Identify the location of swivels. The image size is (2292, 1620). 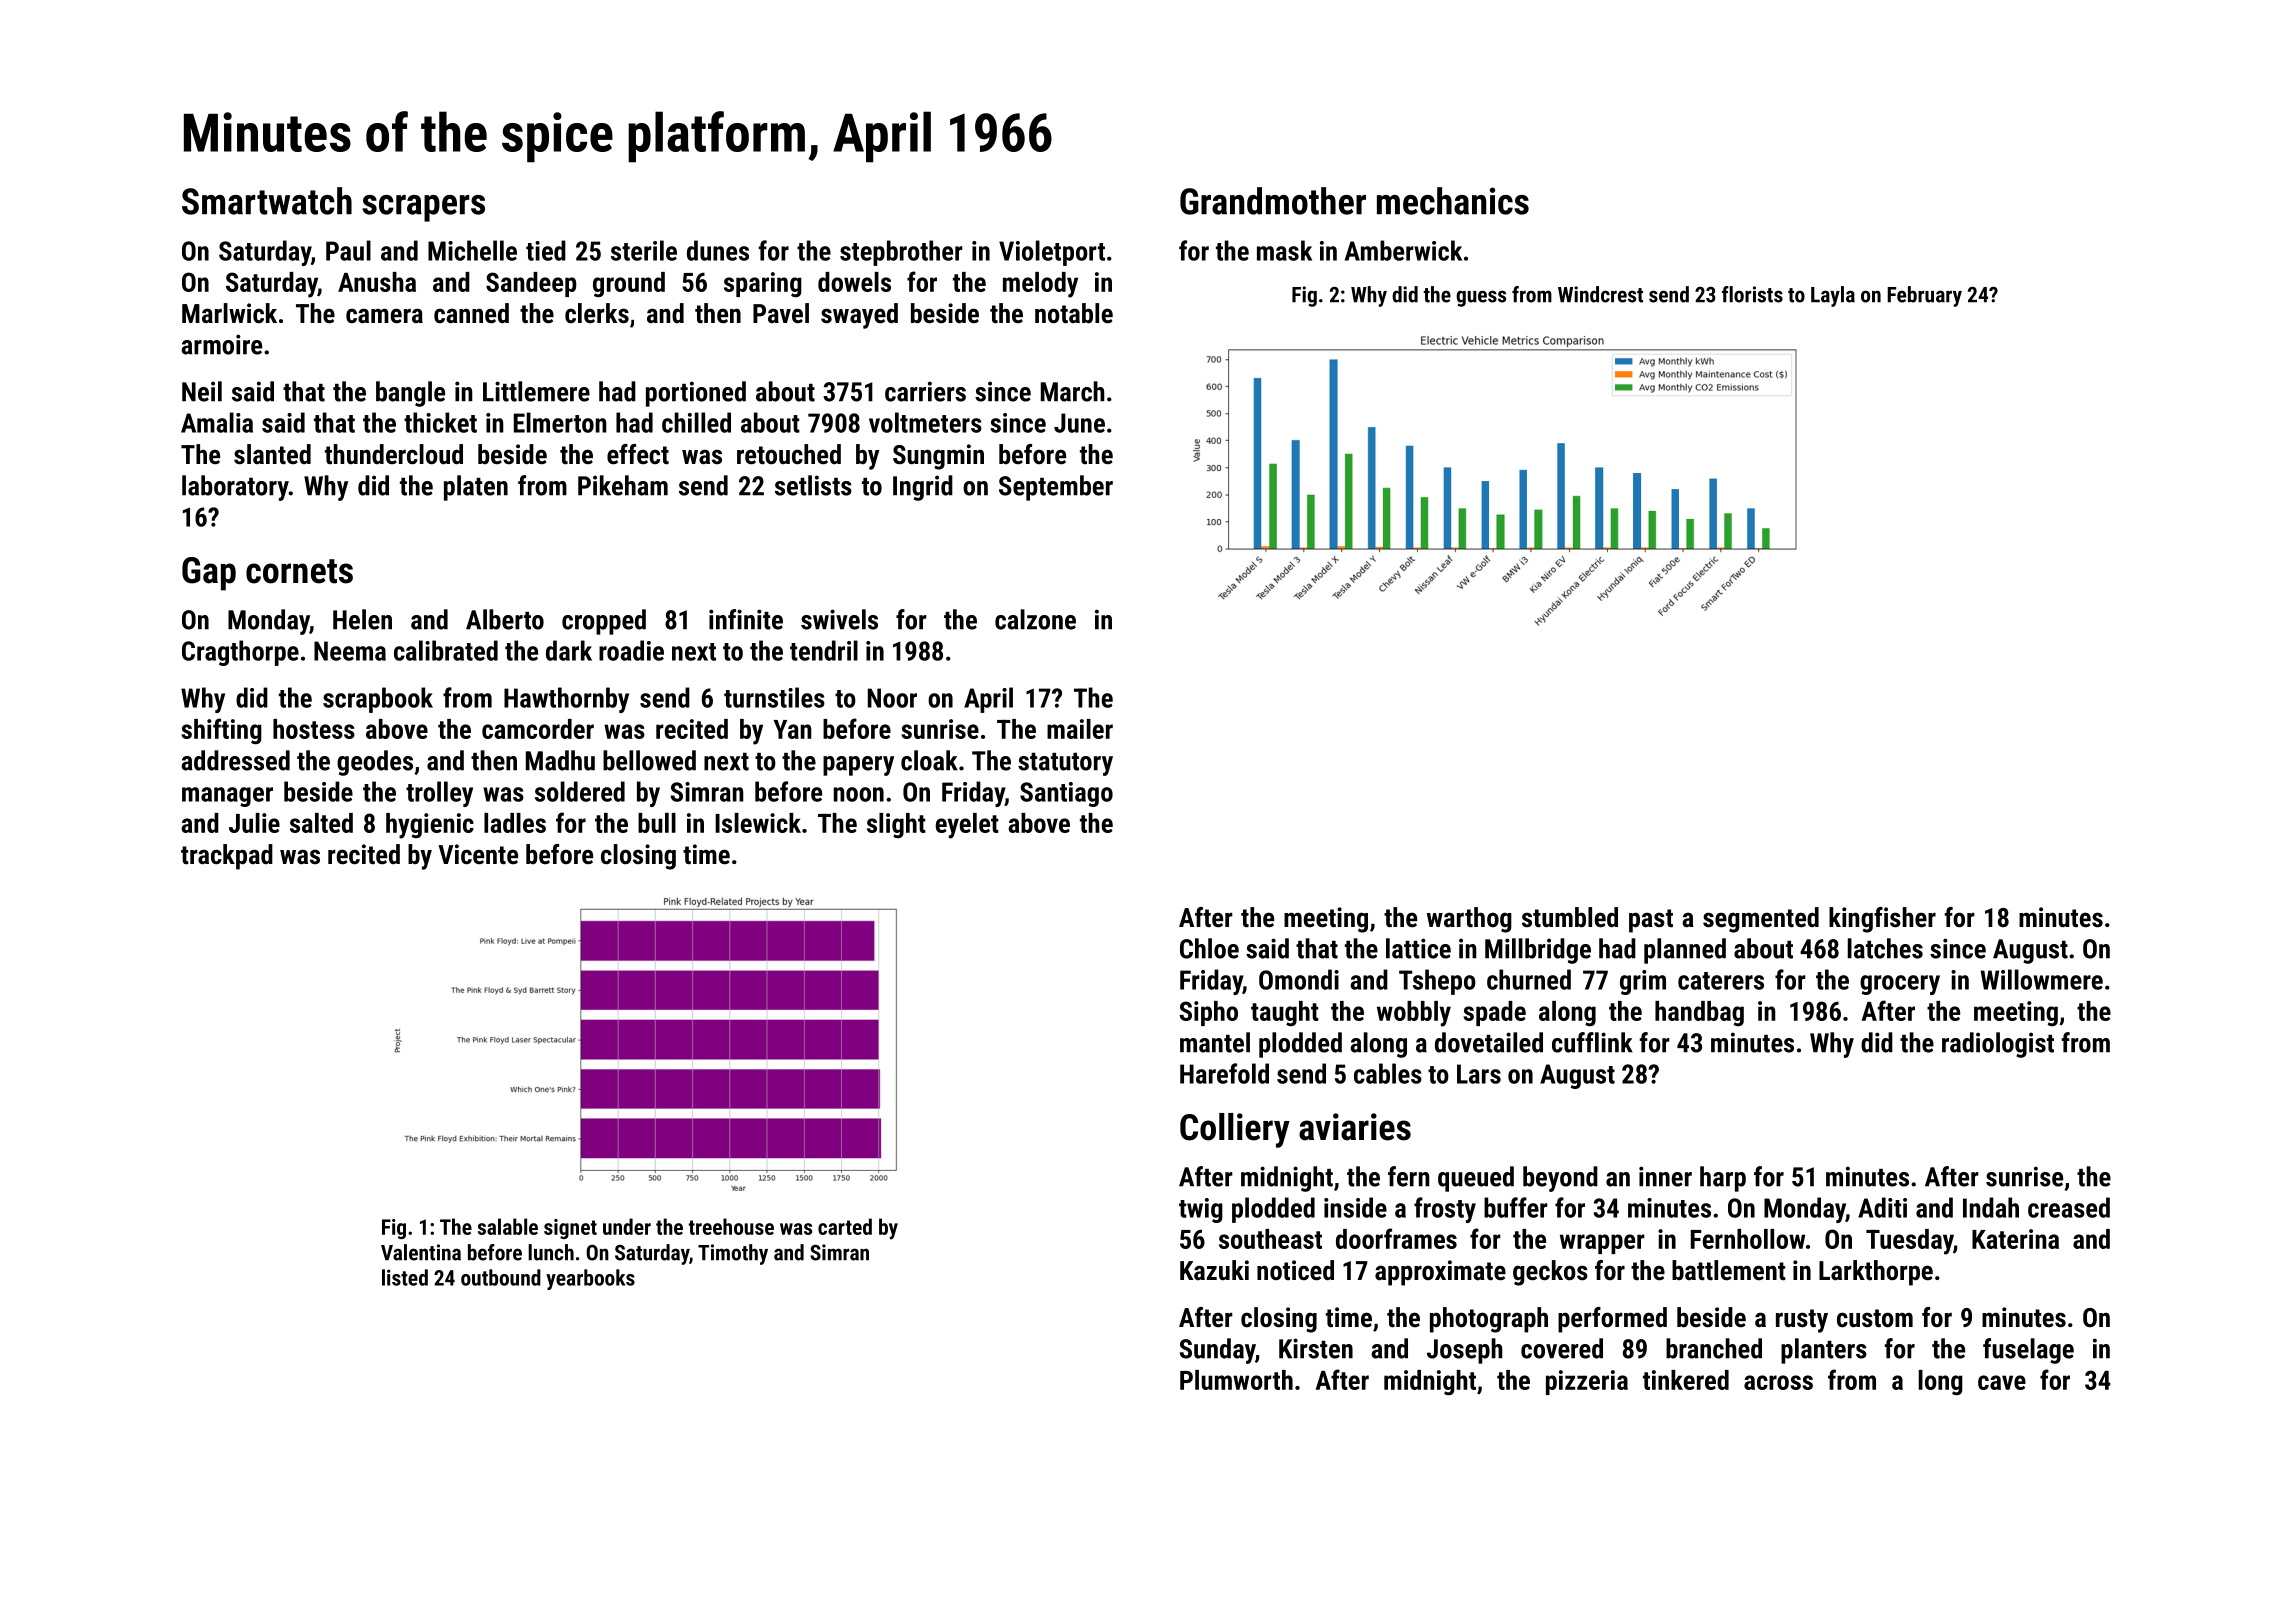
(839, 619).
